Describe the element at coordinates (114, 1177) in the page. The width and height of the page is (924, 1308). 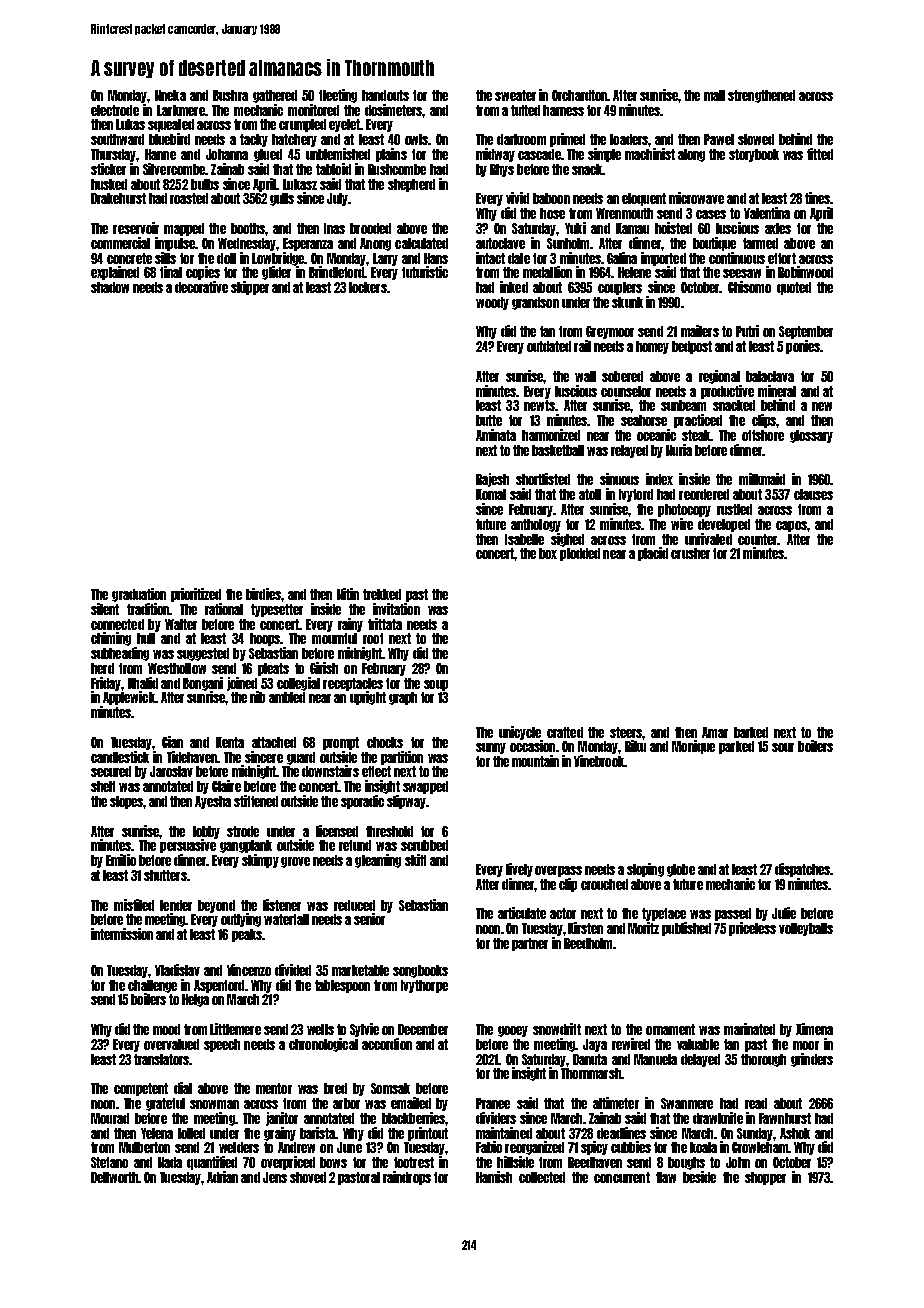
I see `Dellworth` at that location.
